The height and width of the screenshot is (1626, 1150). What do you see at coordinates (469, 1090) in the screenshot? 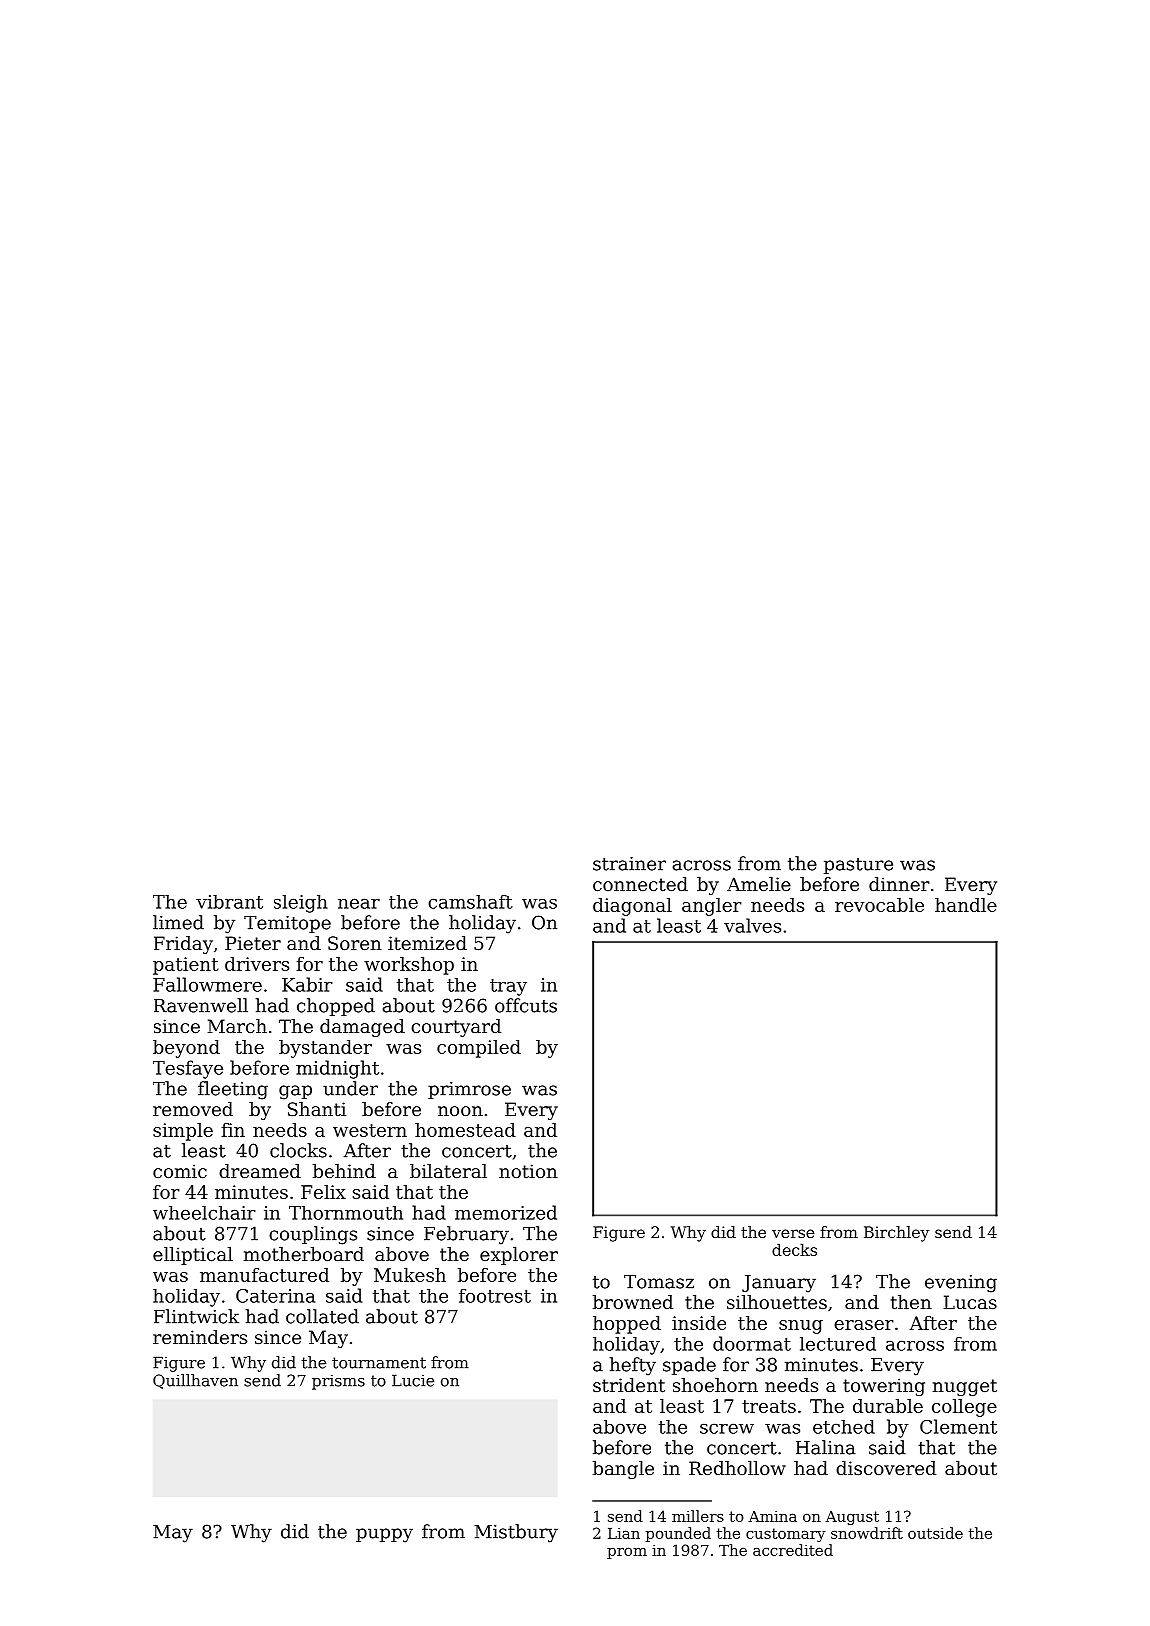
I see `primrose` at bounding box center [469, 1090].
